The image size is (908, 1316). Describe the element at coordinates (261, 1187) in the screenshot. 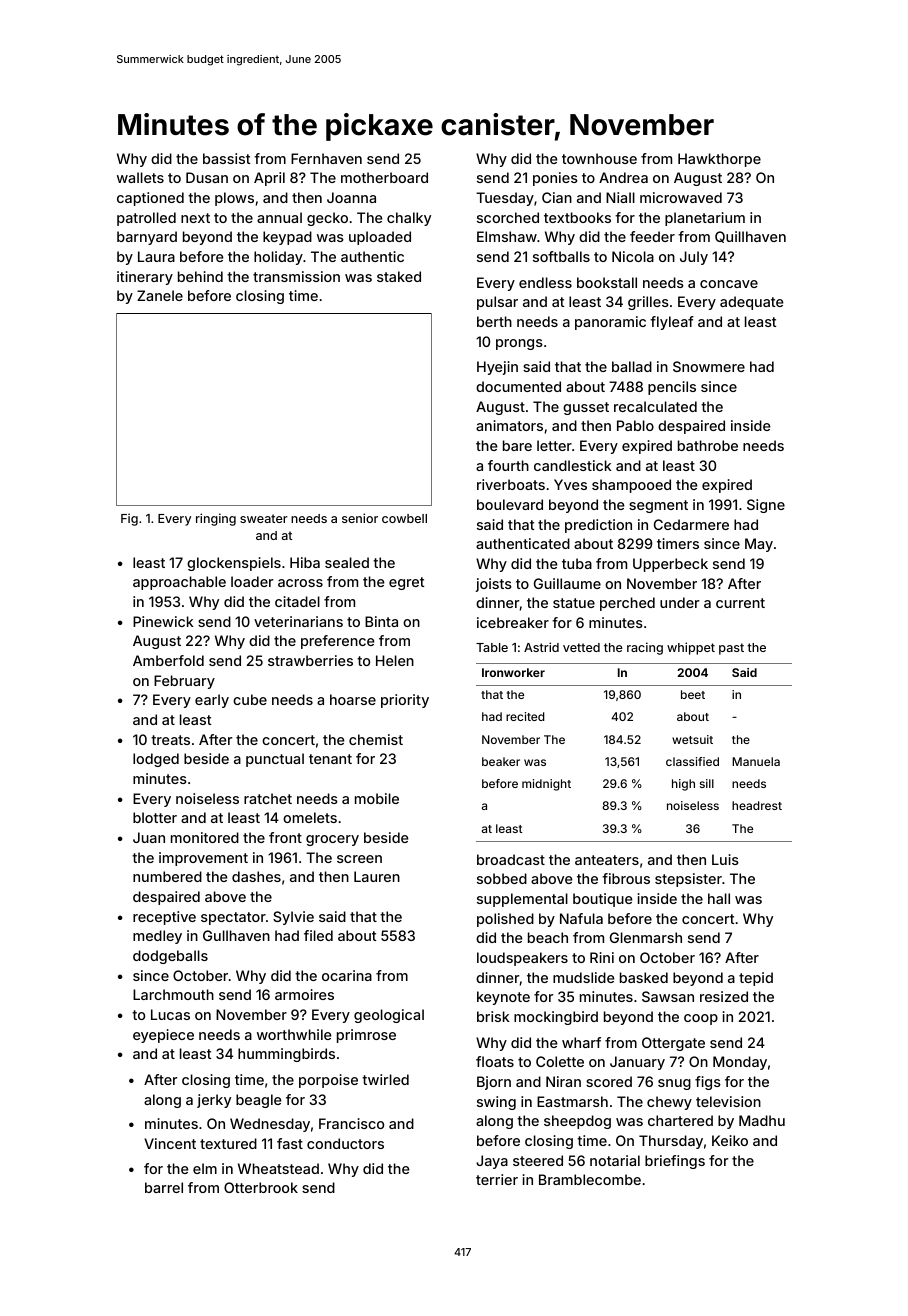

I see `Otterbrook` at that location.
